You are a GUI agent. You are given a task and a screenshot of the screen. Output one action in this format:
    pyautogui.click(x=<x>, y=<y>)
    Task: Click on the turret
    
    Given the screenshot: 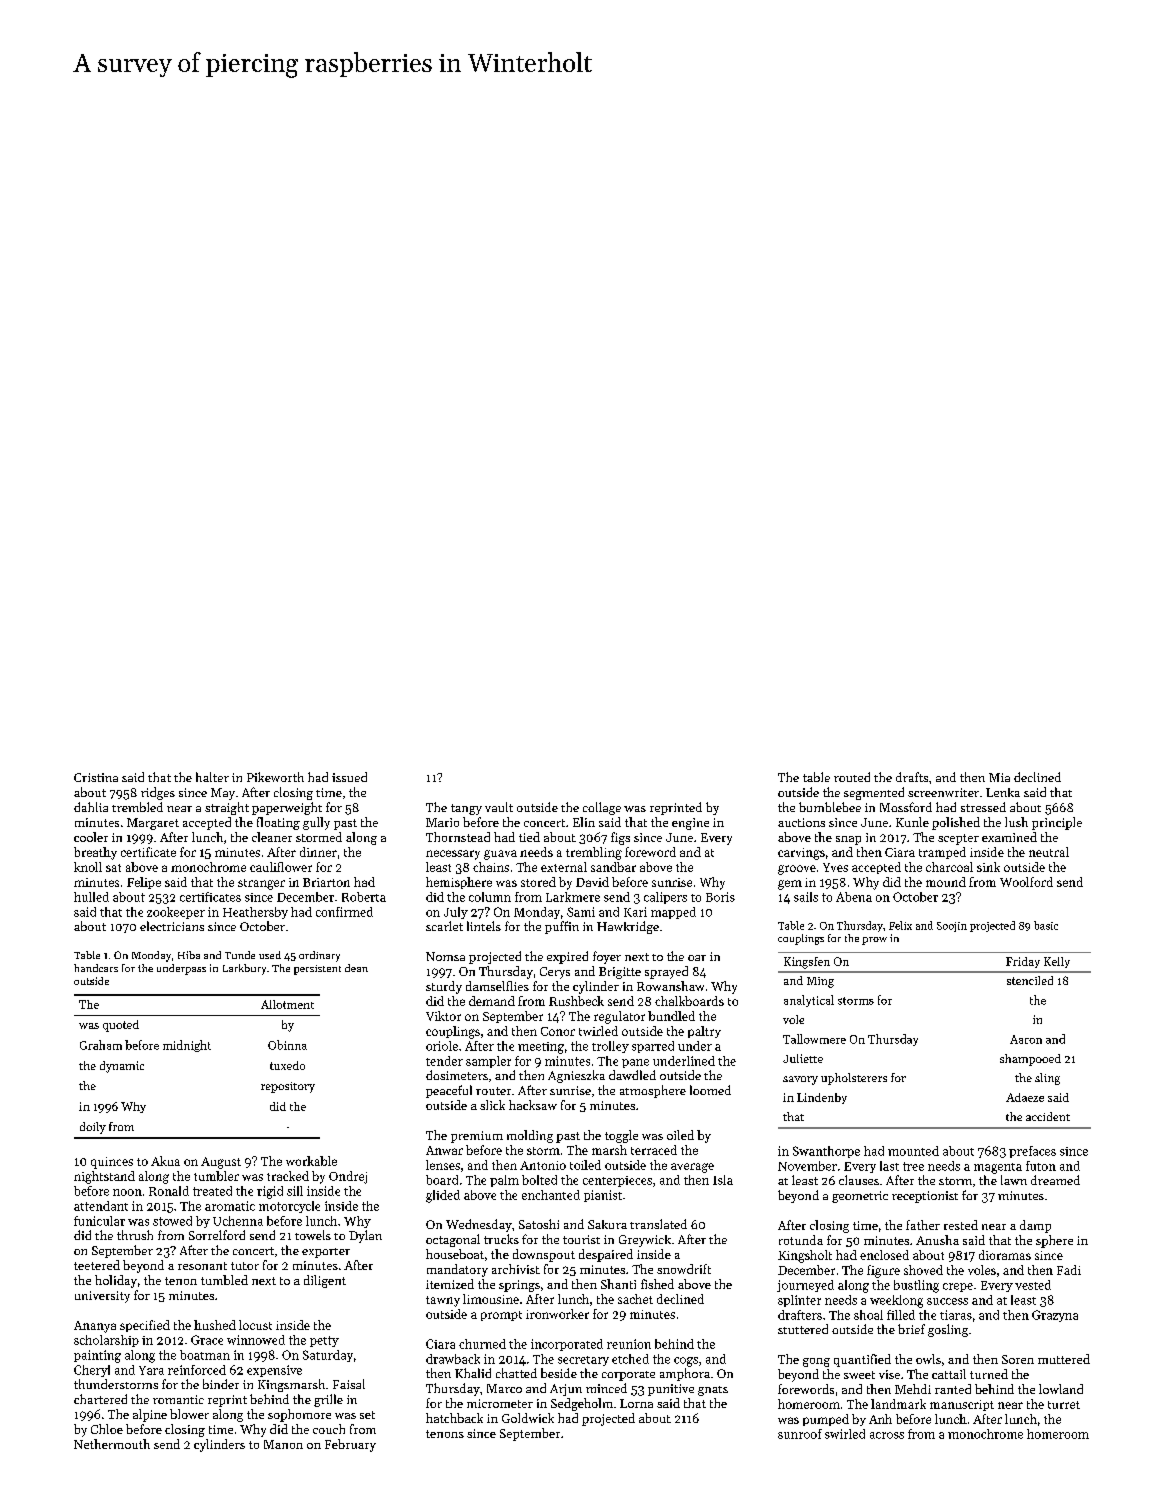 What is the action you would take?
    pyautogui.click(x=1064, y=1405)
